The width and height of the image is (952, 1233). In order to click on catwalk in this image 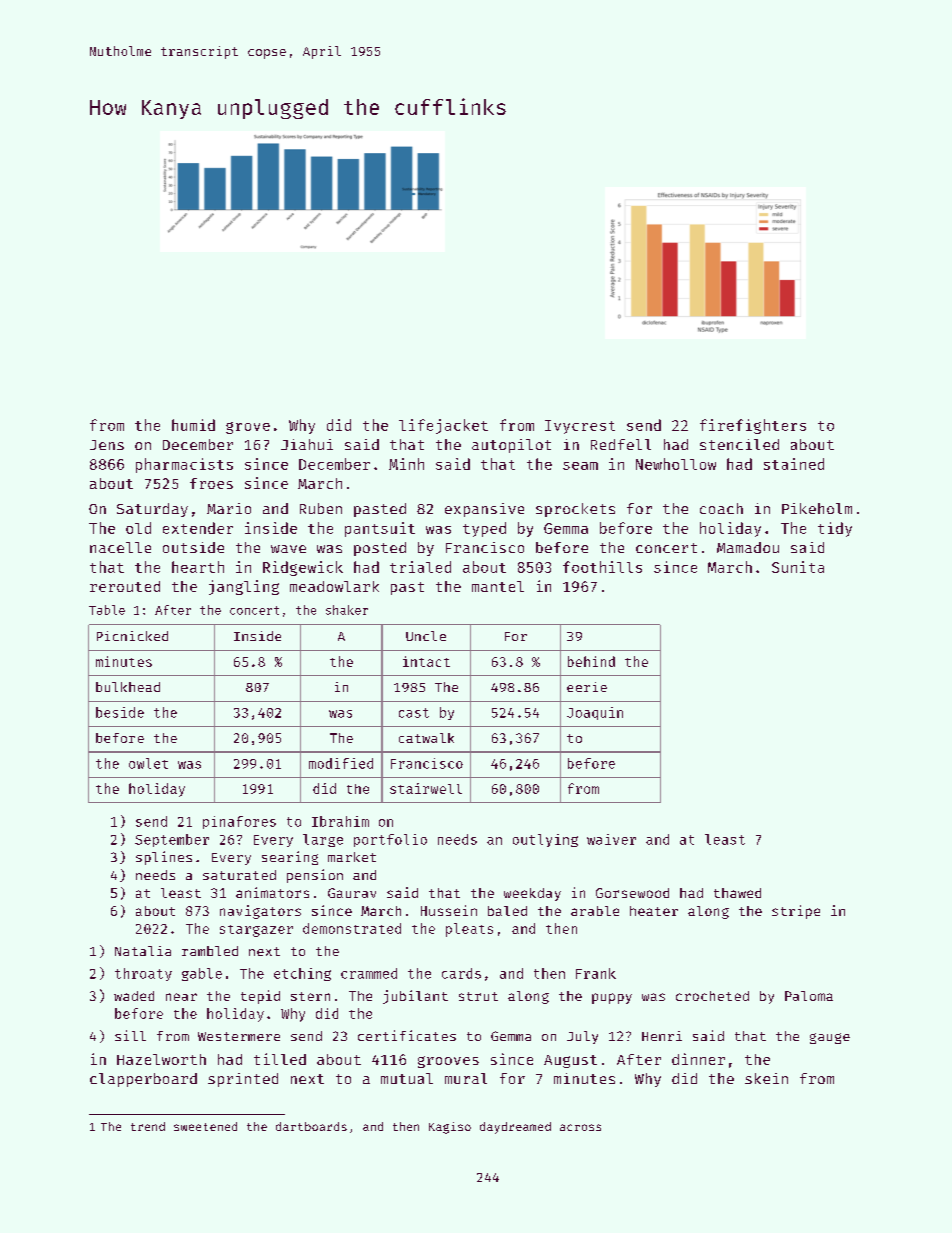, I will do `click(426, 738)`.
